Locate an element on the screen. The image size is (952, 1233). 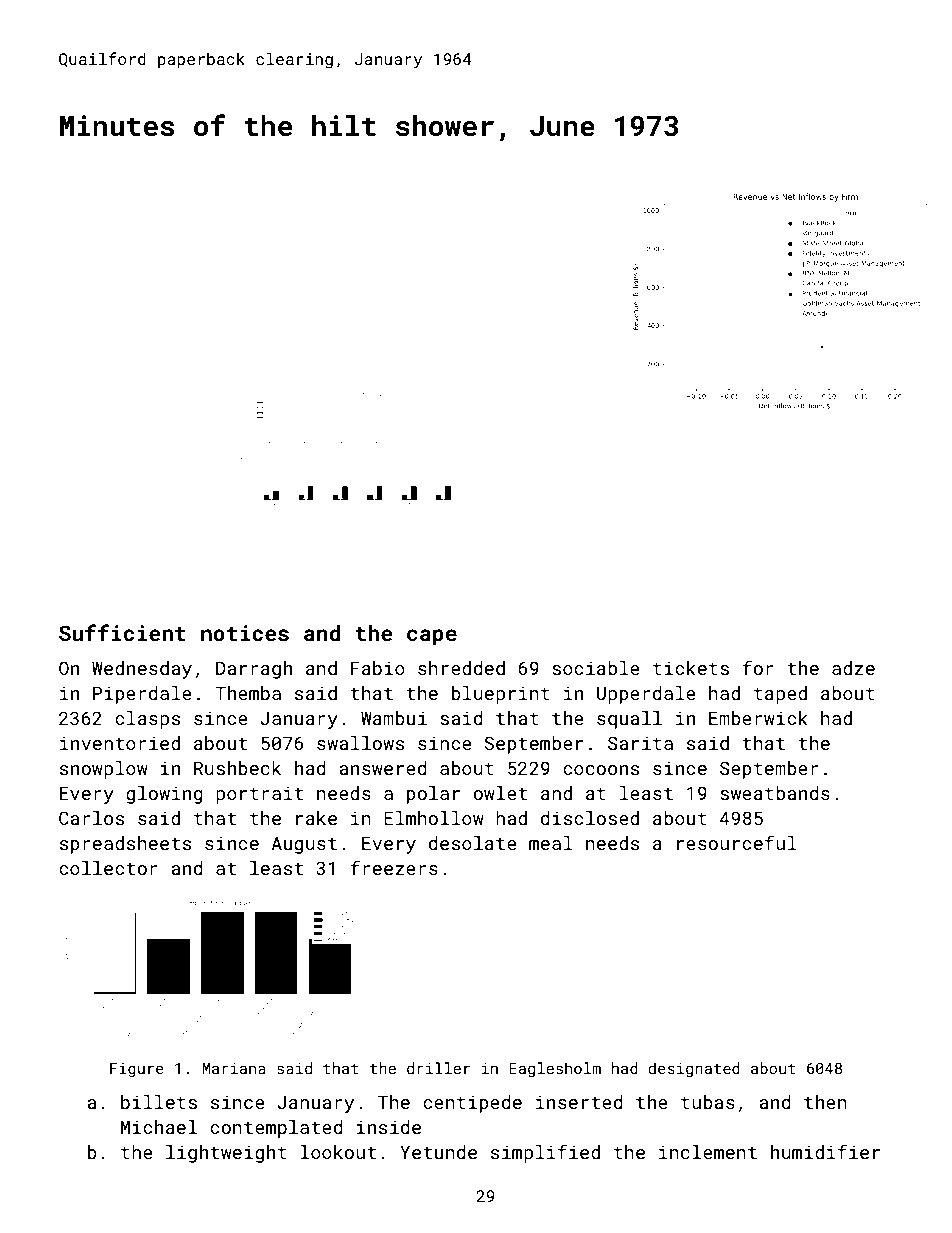
answered is located at coordinates (383, 768).
